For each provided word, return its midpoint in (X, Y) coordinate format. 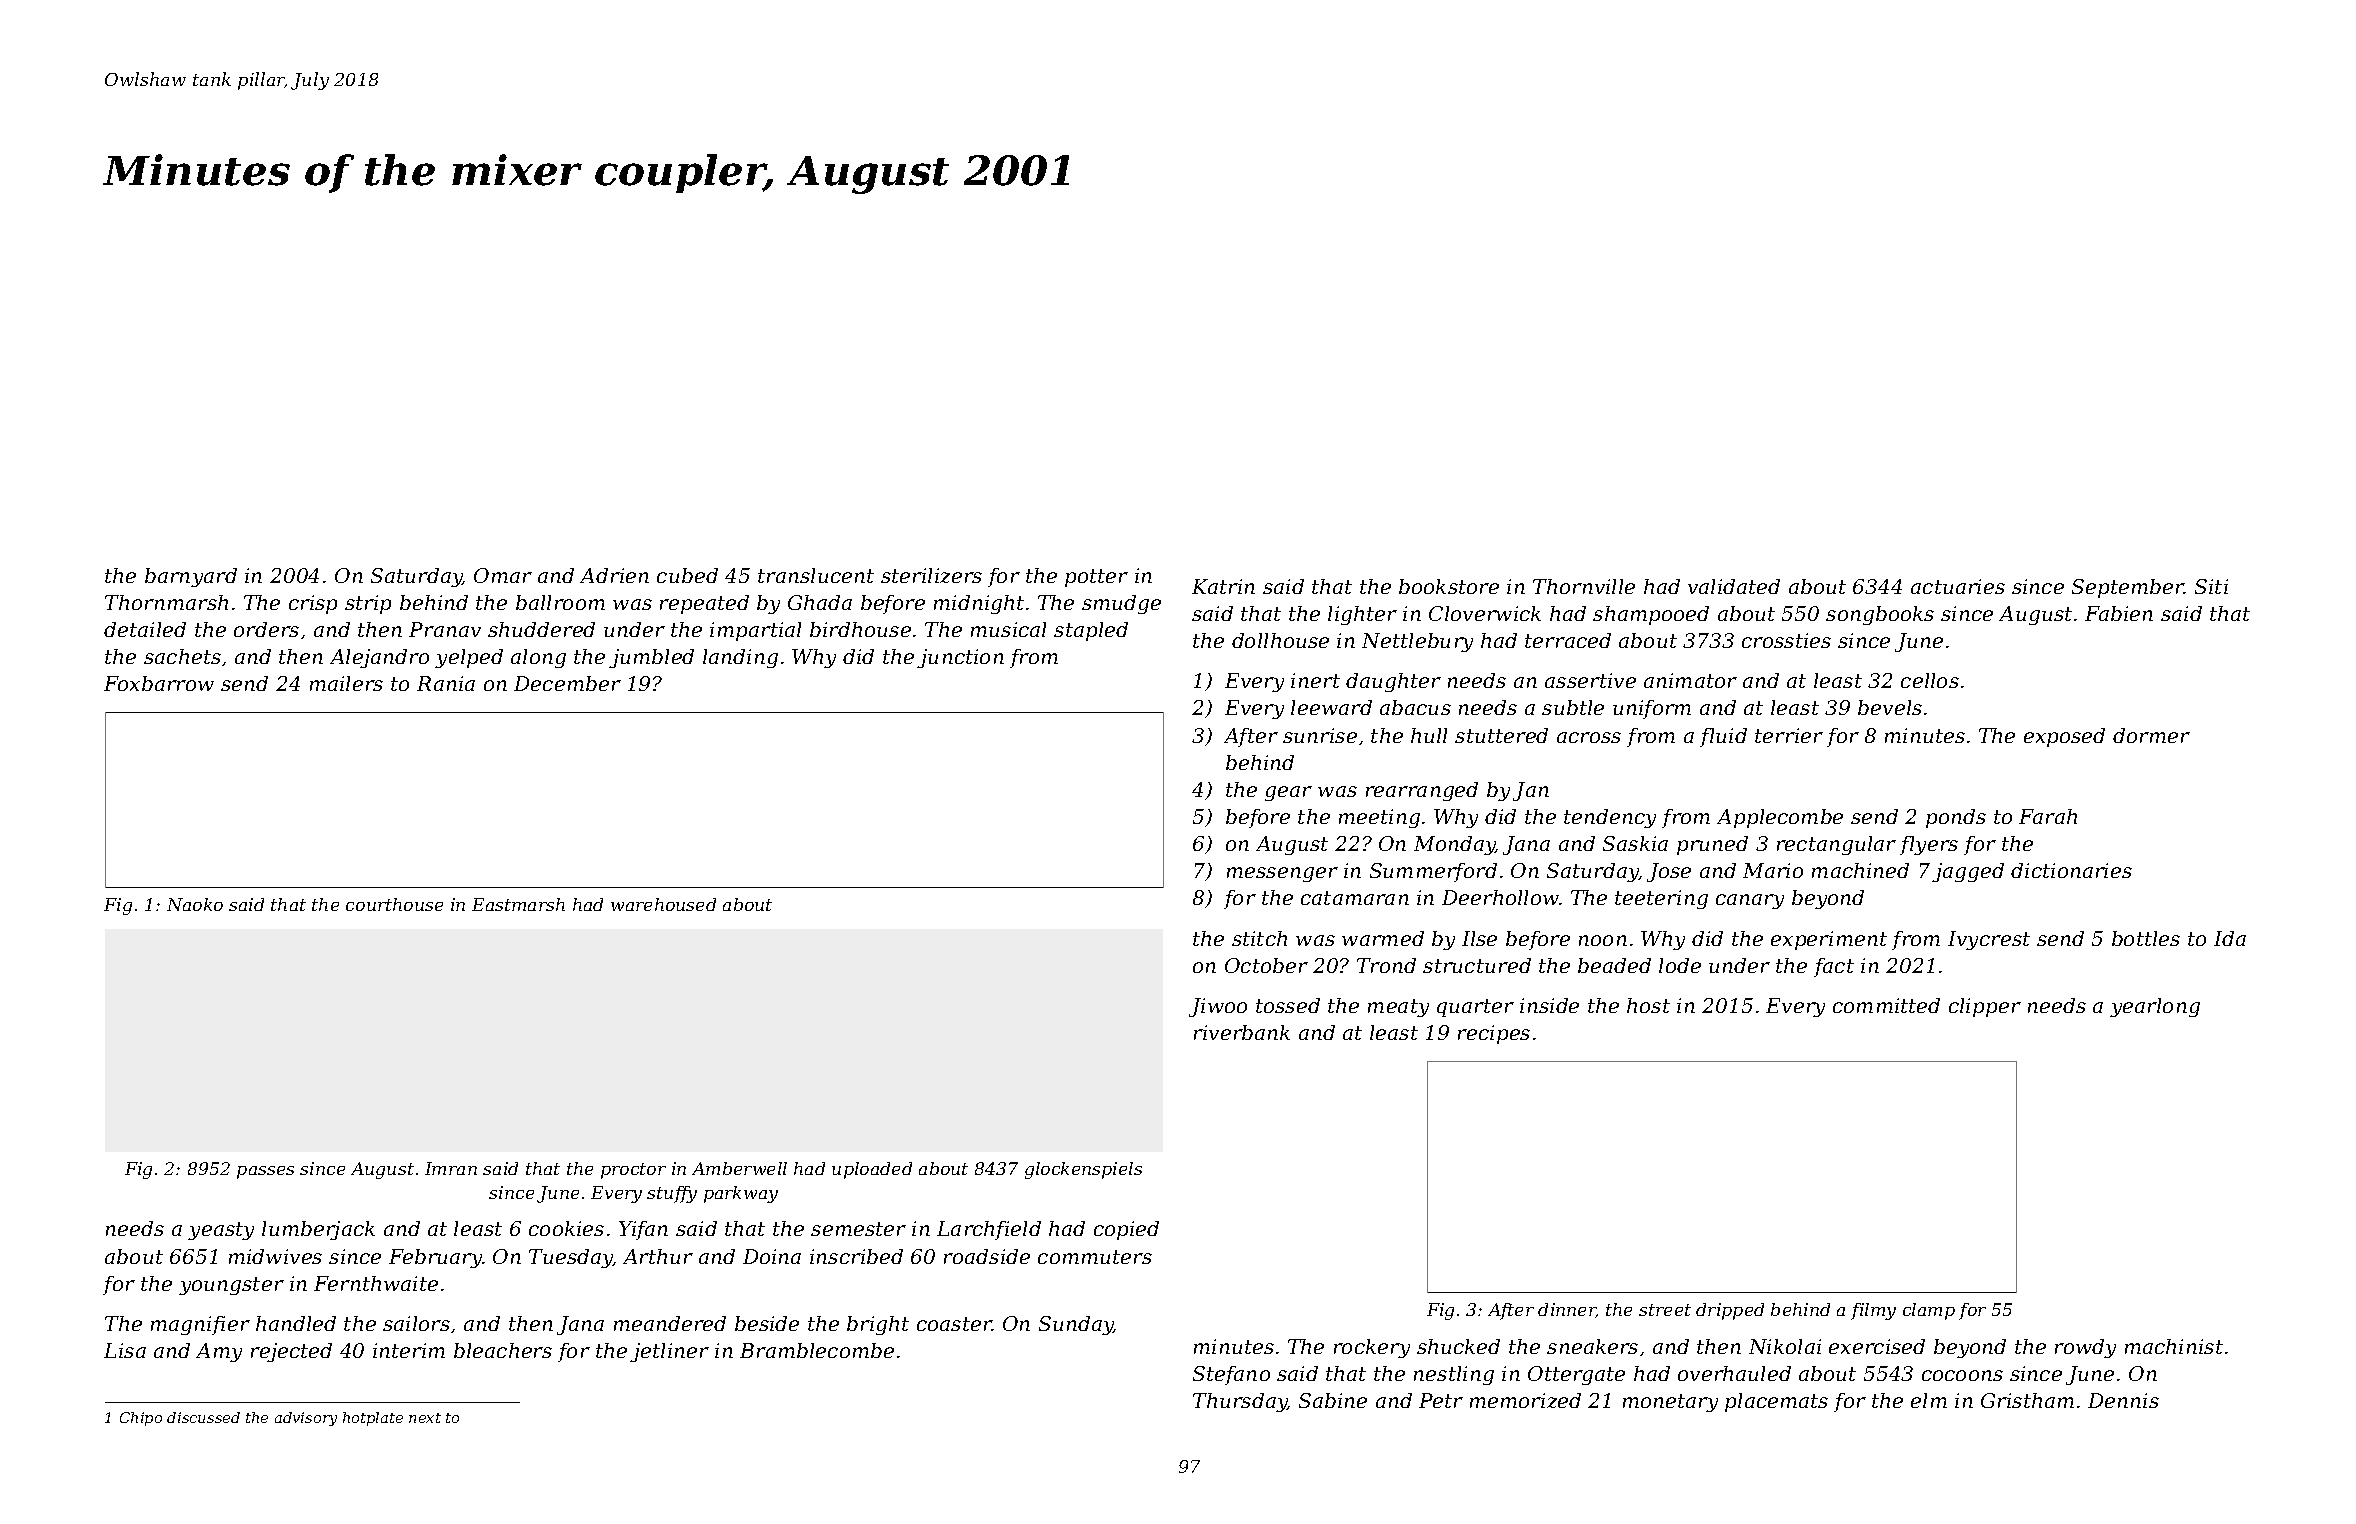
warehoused (663, 904)
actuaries (1958, 586)
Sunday (1076, 1325)
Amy (219, 1352)
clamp (1929, 1311)
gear (1288, 793)
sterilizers (931, 575)
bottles (2146, 938)
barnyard (191, 577)
